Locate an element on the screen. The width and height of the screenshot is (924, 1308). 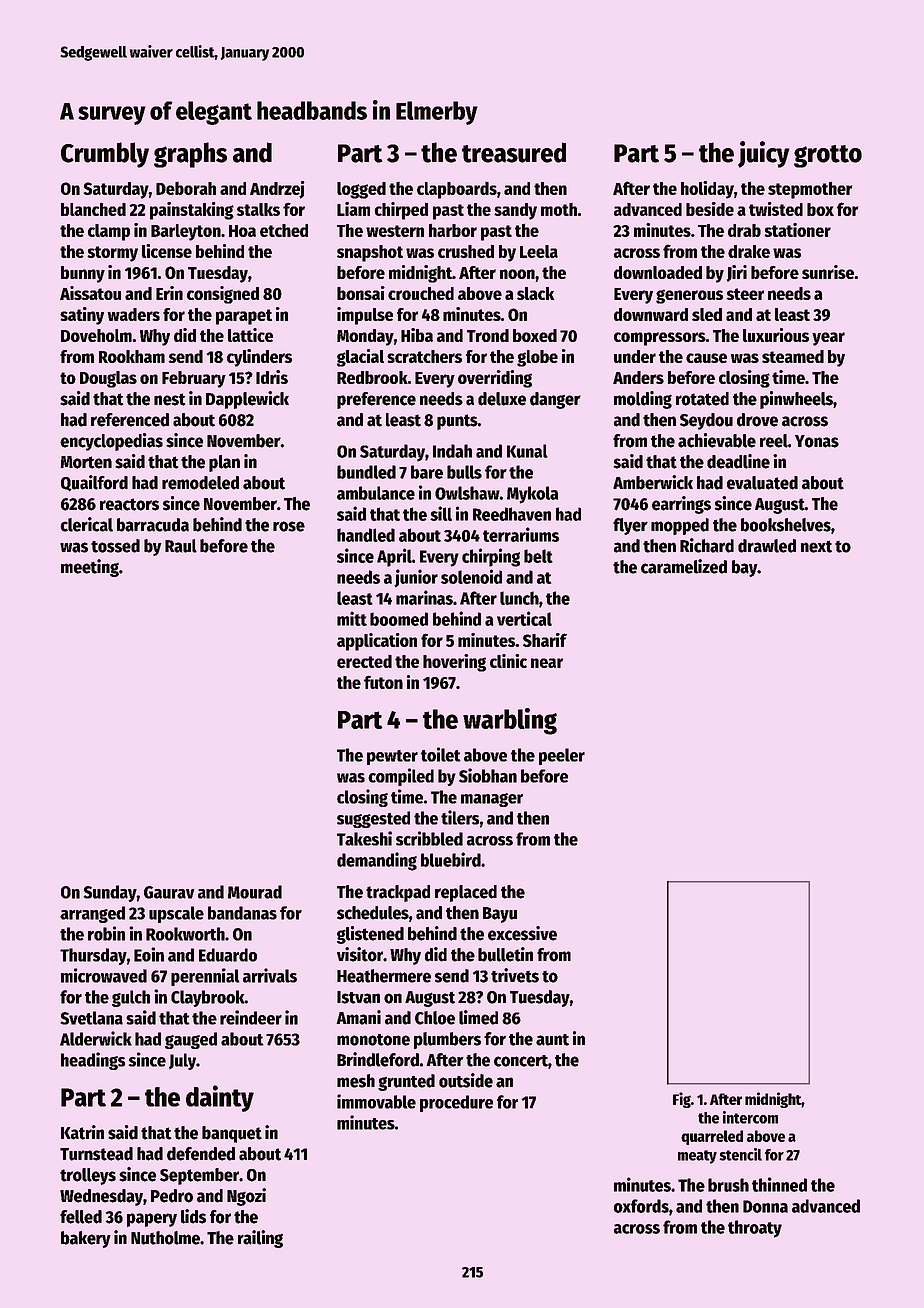
evaluated is located at coordinates (762, 483).
